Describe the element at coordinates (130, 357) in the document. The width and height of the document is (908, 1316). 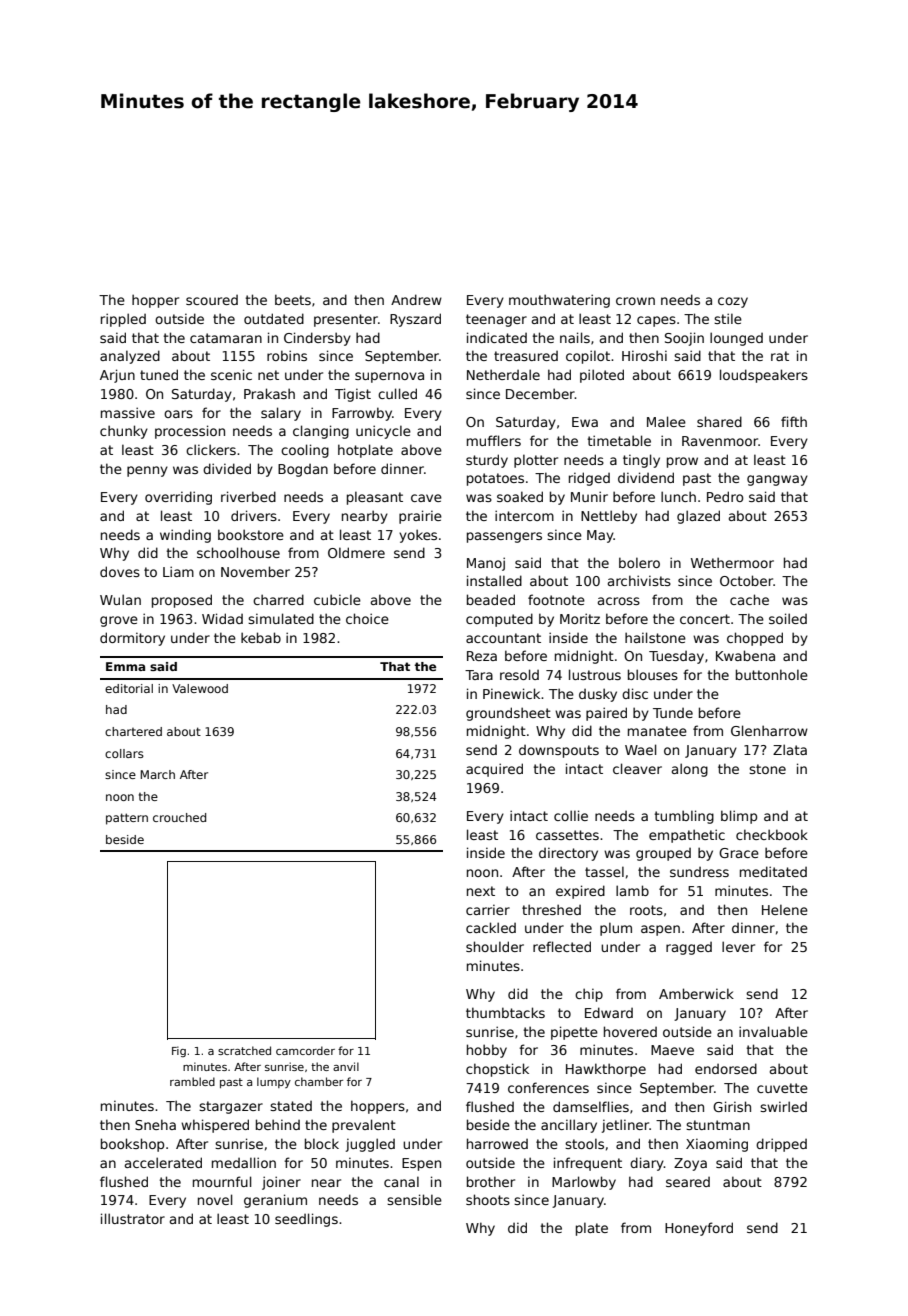
I see `analyzed` at that location.
